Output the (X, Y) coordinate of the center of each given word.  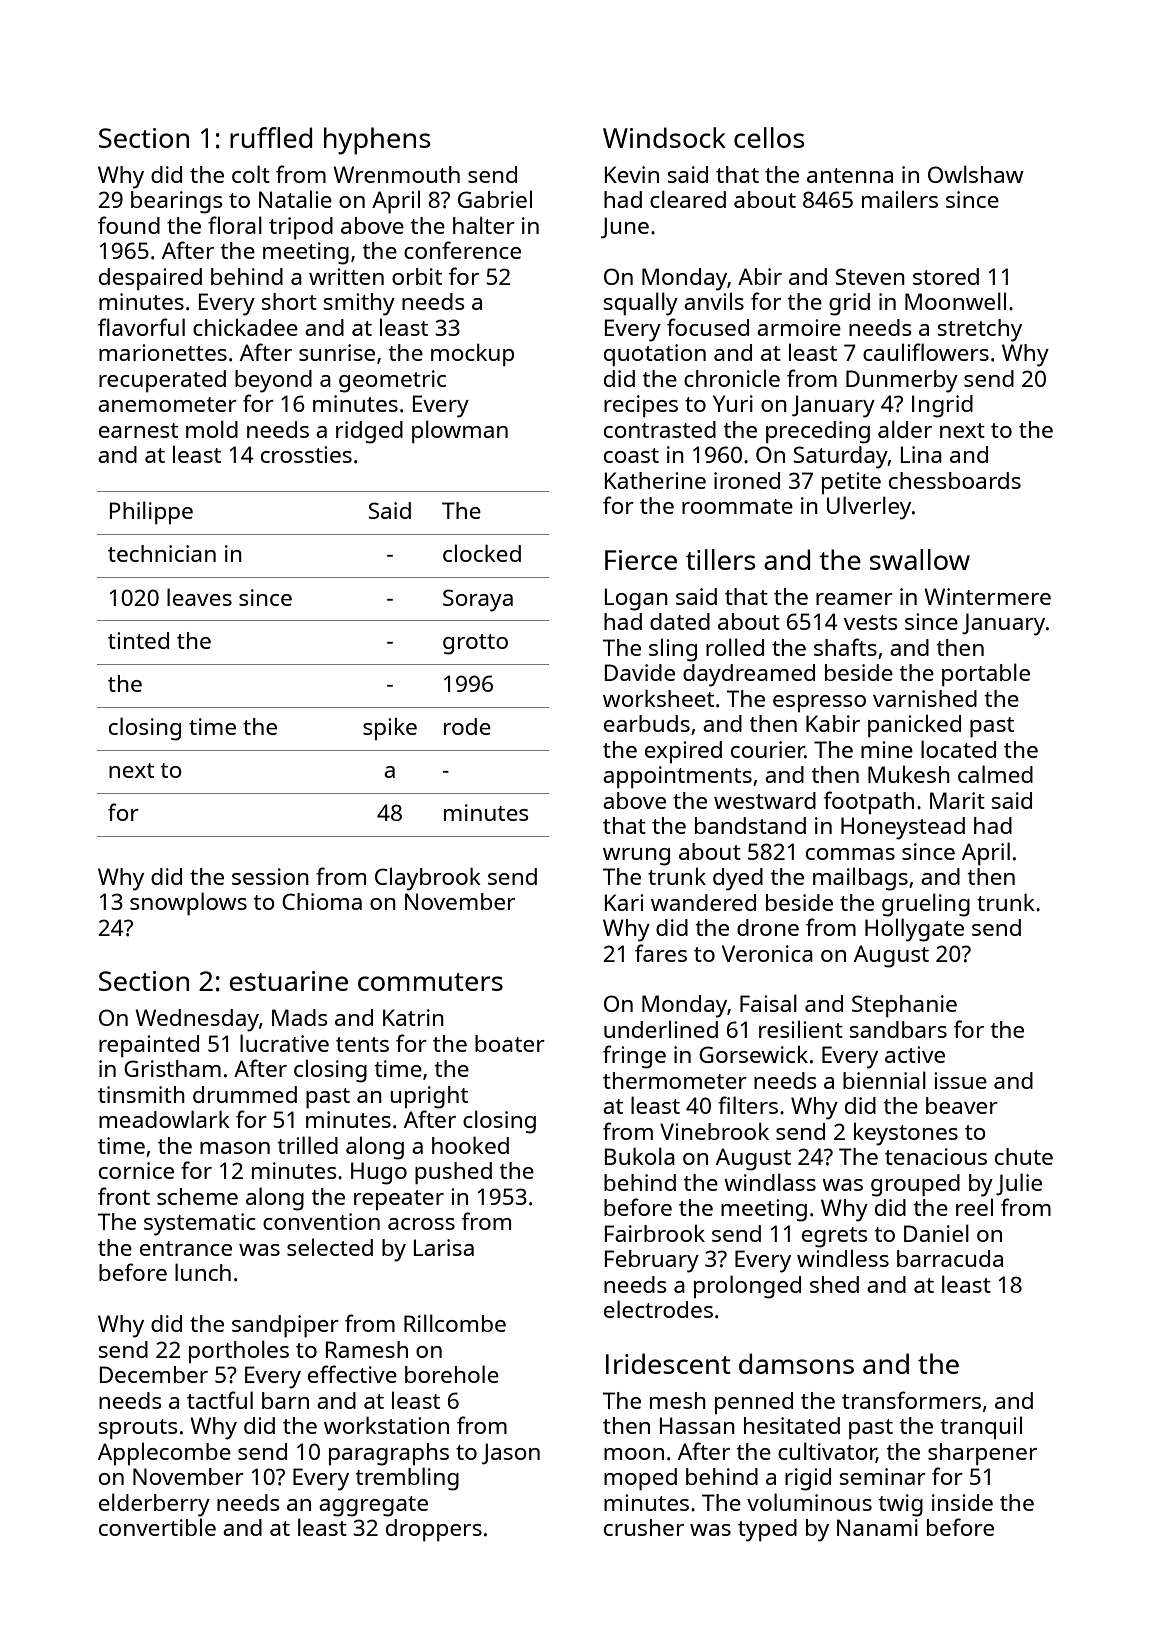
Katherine (655, 480)
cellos (769, 137)
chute (1024, 1156)
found (129, 225)
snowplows (188, 904)
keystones (906, 1134)
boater (510, 1043)
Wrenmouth (396, 174)
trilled (308, 1145)
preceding (818, 432)
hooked (470, 1145)
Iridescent (668, 1363)
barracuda (950, 1258)
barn (285, 1400)
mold (212, 429)
